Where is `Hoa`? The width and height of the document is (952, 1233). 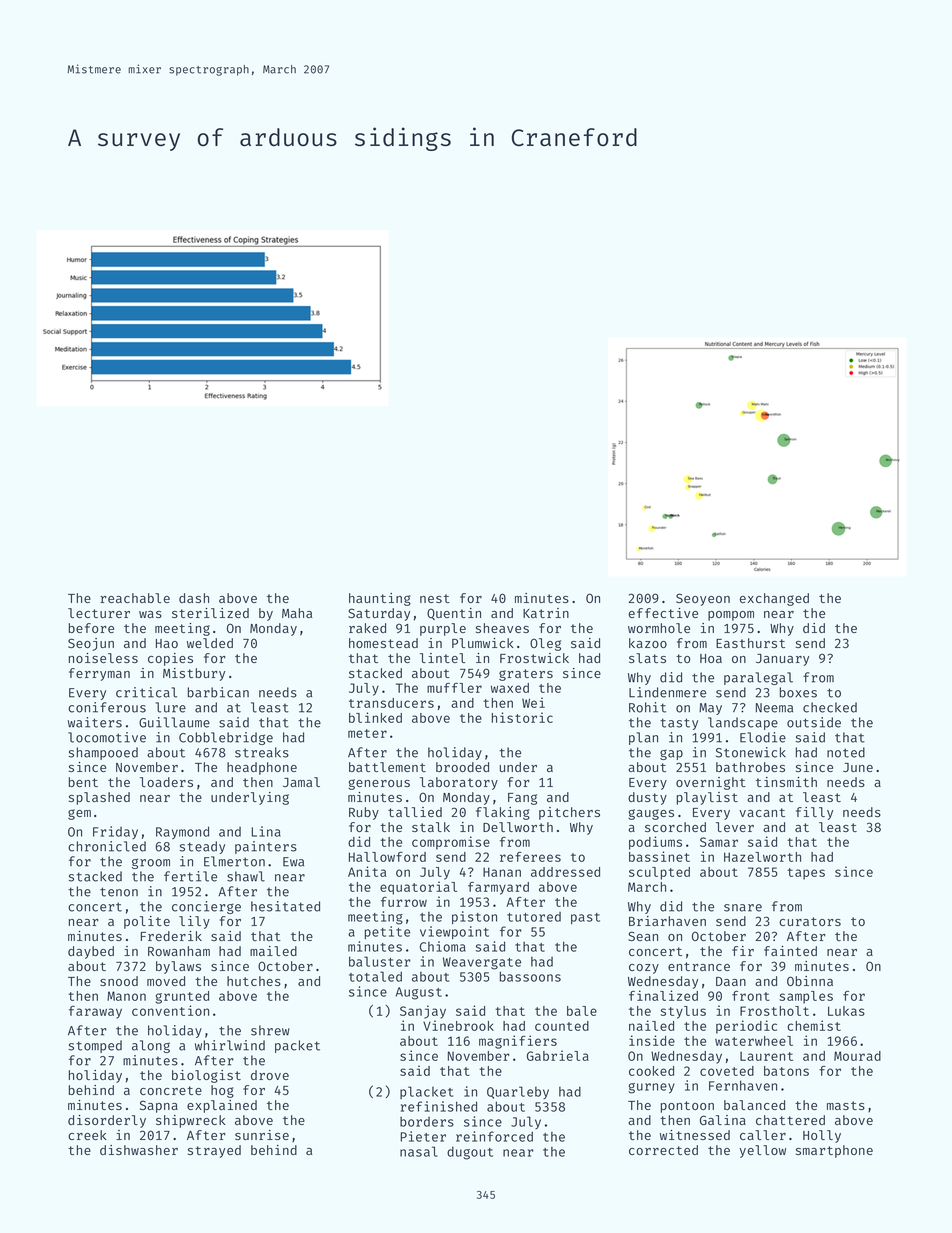
Hoa is located at coordinates (711, 658).
